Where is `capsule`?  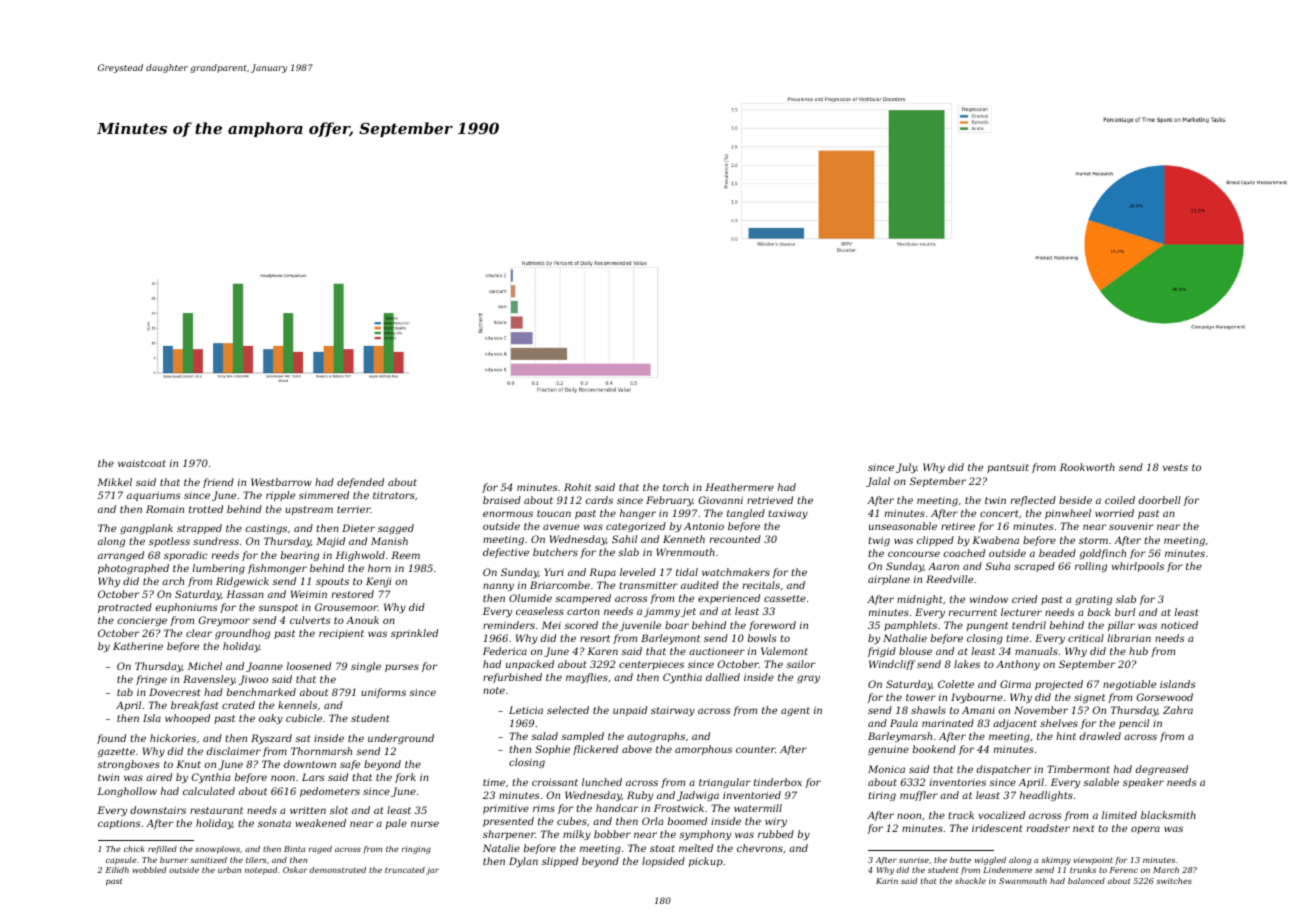
capsule is located at coordinates (121, 861).
